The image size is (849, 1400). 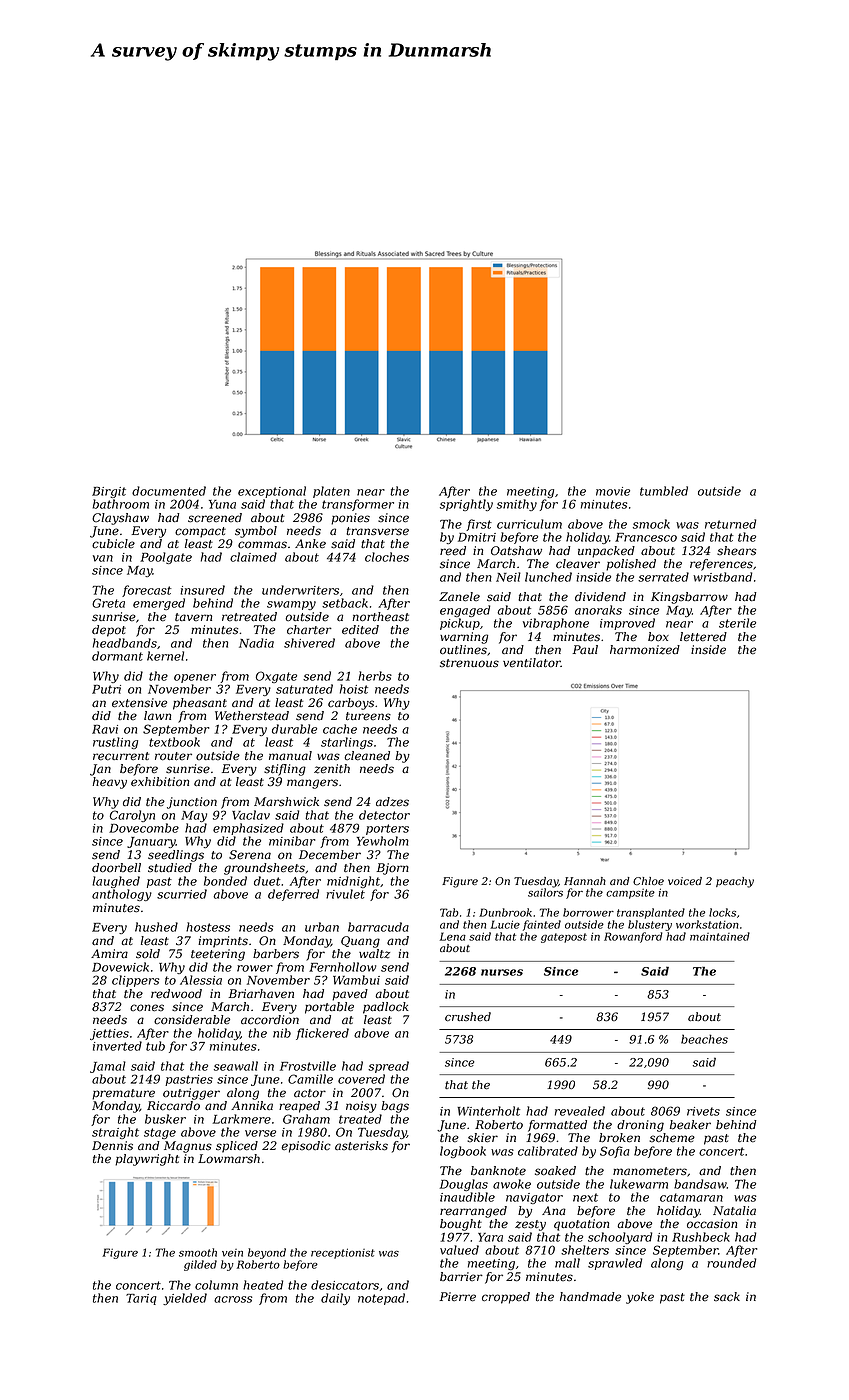 I want to click on smooth, so click(x=198, y=1252).
